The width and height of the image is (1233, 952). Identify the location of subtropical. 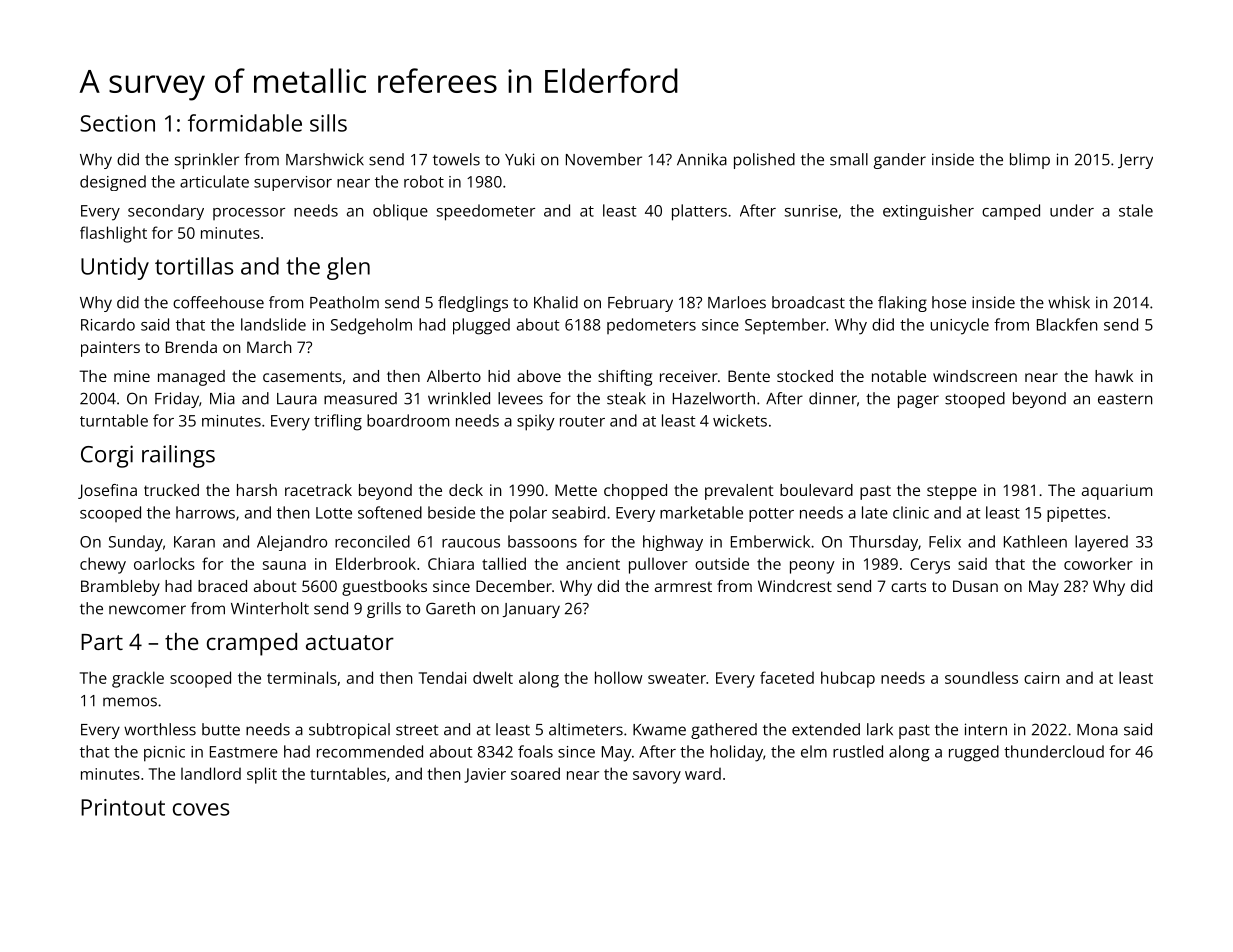
(349, 731).
